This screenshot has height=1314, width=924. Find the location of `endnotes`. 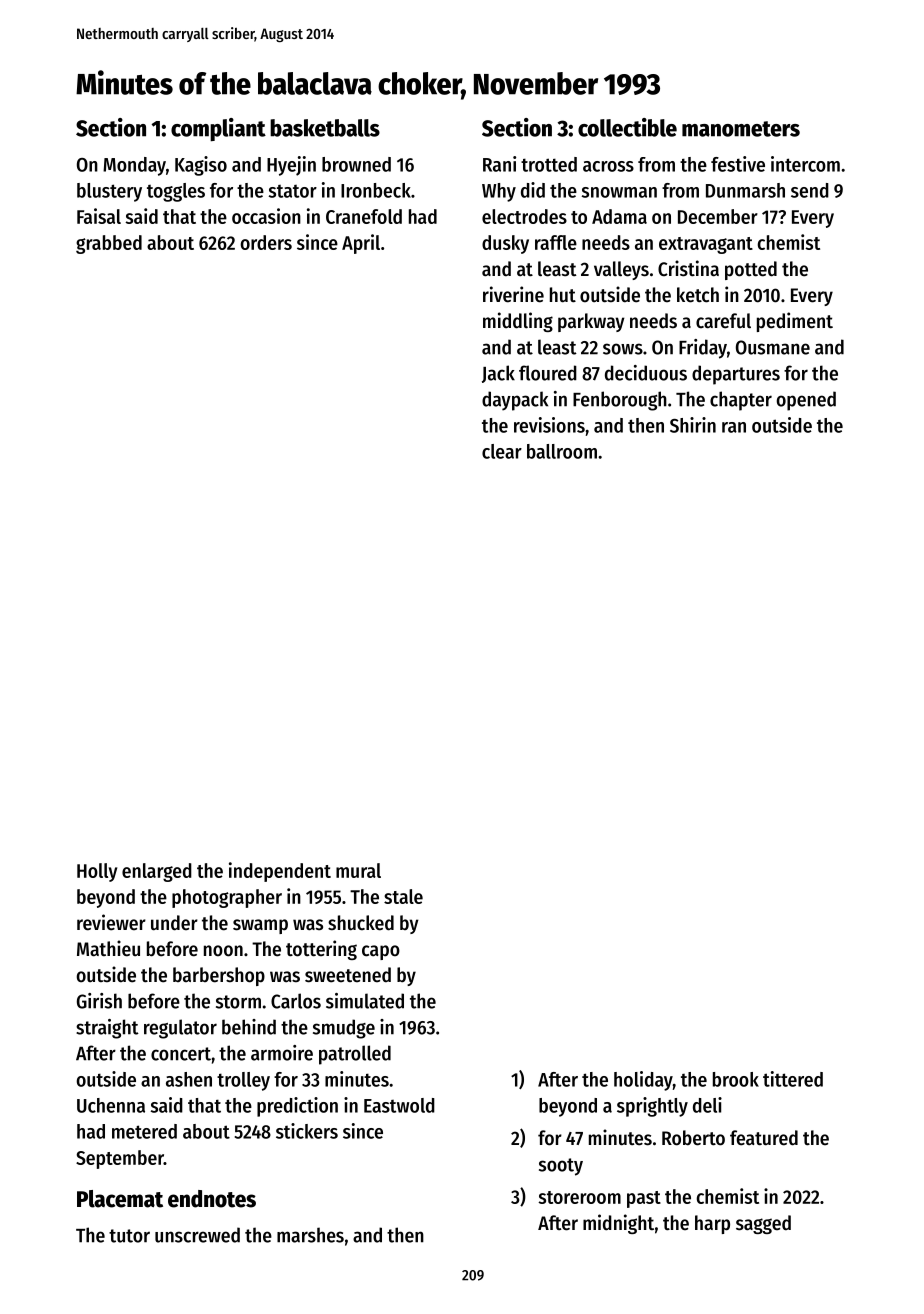

endnotes is located at coordinates (212, 1199).
